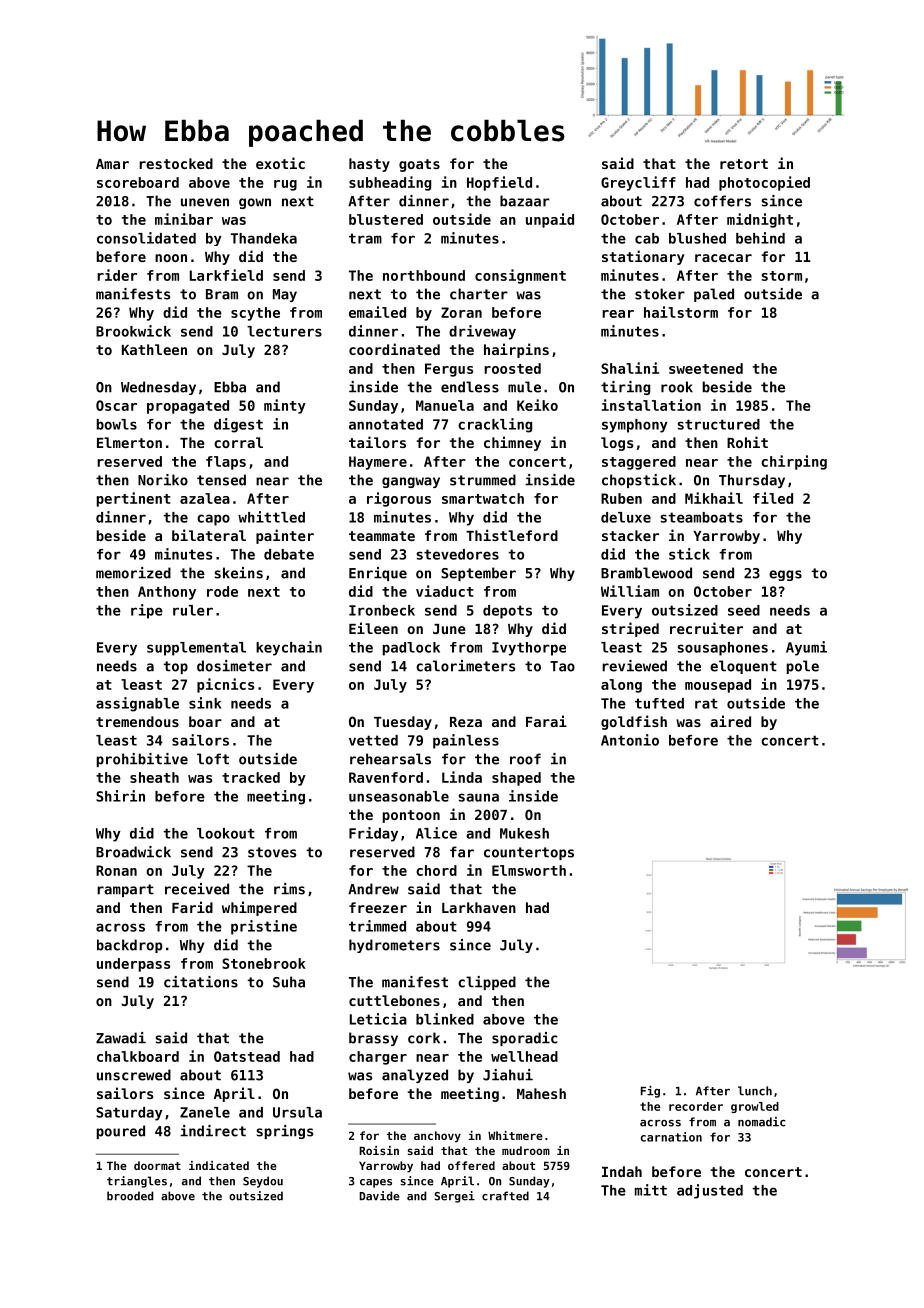 Image resolution: width=924 pixels, height=1308 pixels. I want to click on aired, so click(730, 721).
